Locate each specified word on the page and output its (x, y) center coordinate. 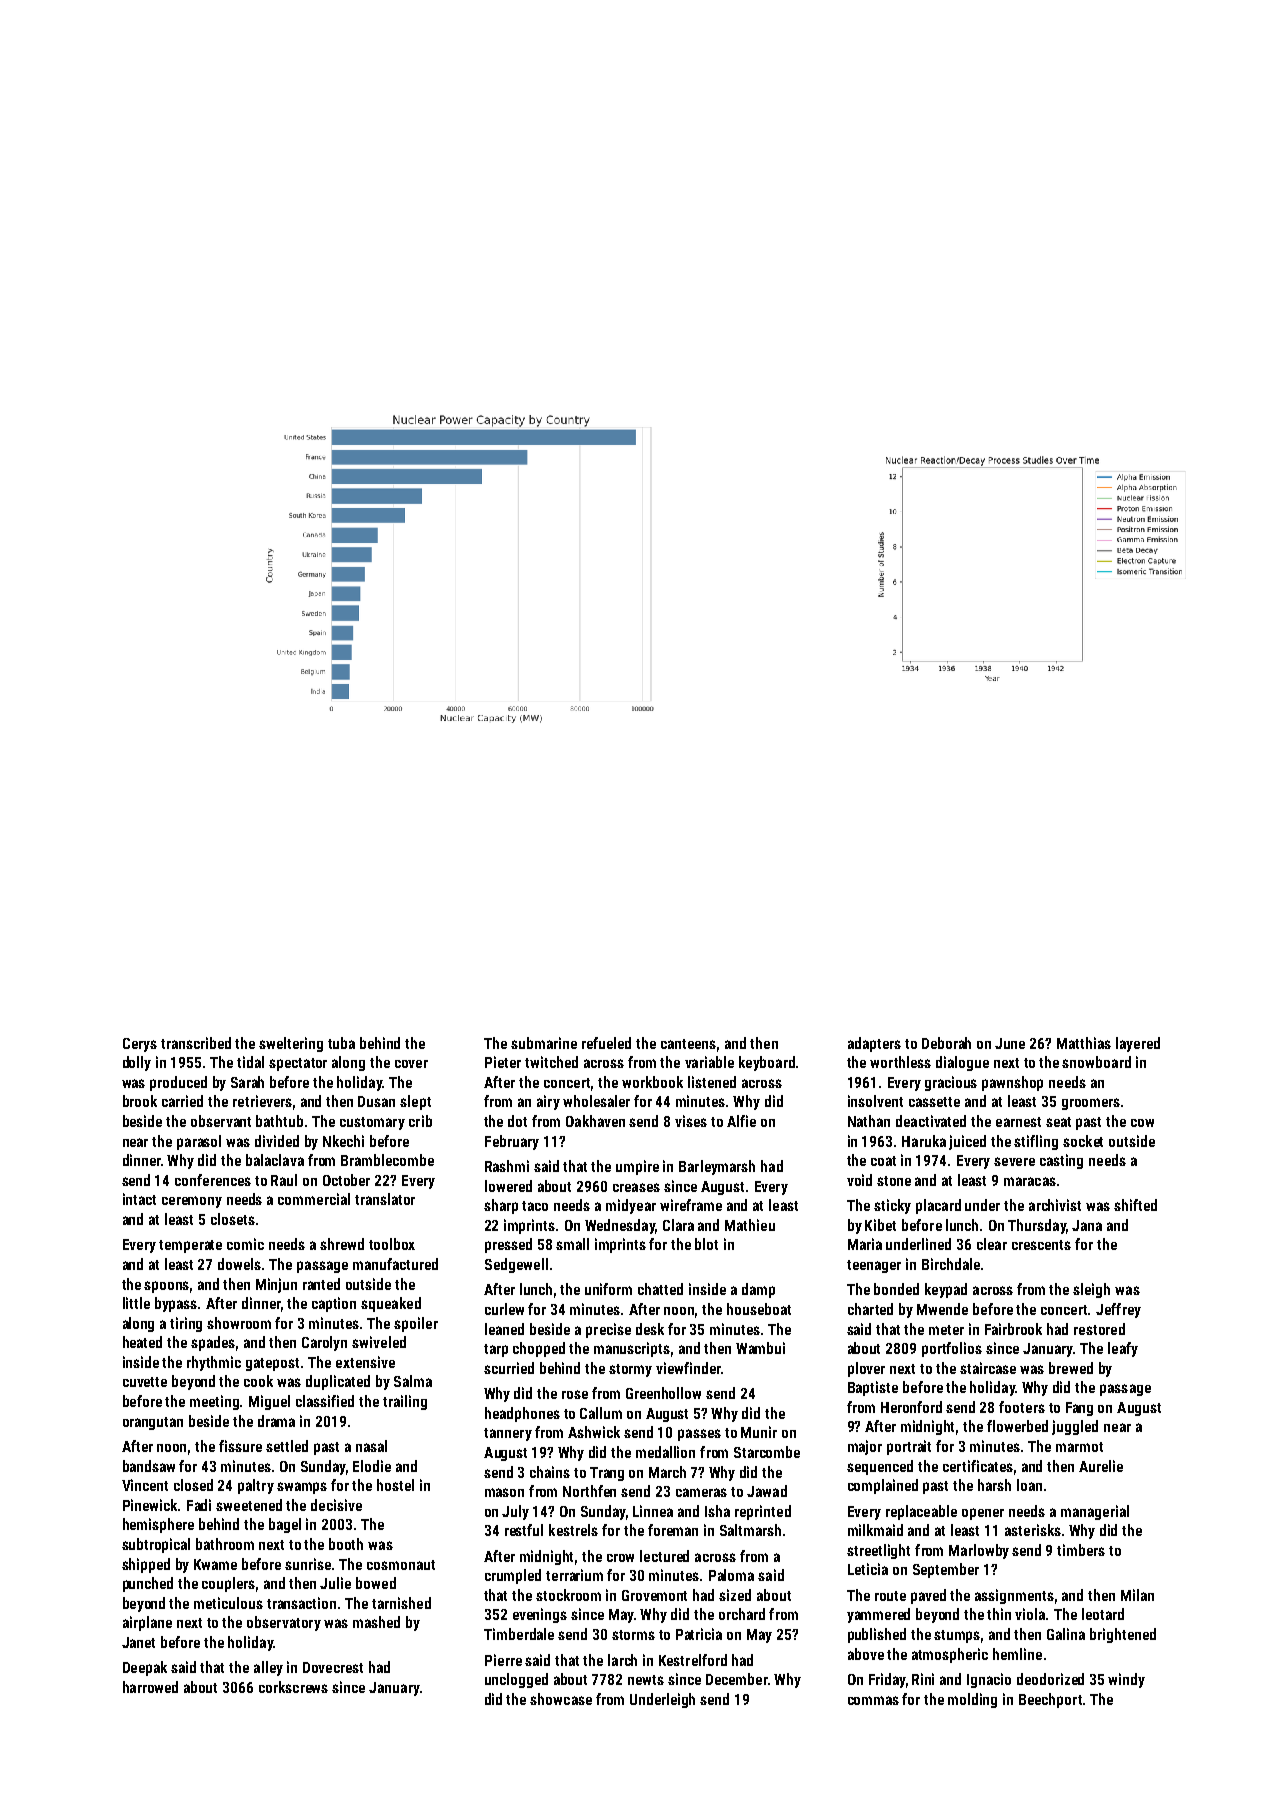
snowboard (1096, 1062)
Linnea (653, 1511)
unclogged (516, 1680)
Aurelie (1101, 1466)
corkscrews (293, 1687)
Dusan (376, 1101)
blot (706, 1244)
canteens (688, 1044)
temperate (190, 1246)
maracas (1030, 1181)
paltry (256, 1486)
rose (575, 1394)
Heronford (911, 1407)
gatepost (272, 1364)
